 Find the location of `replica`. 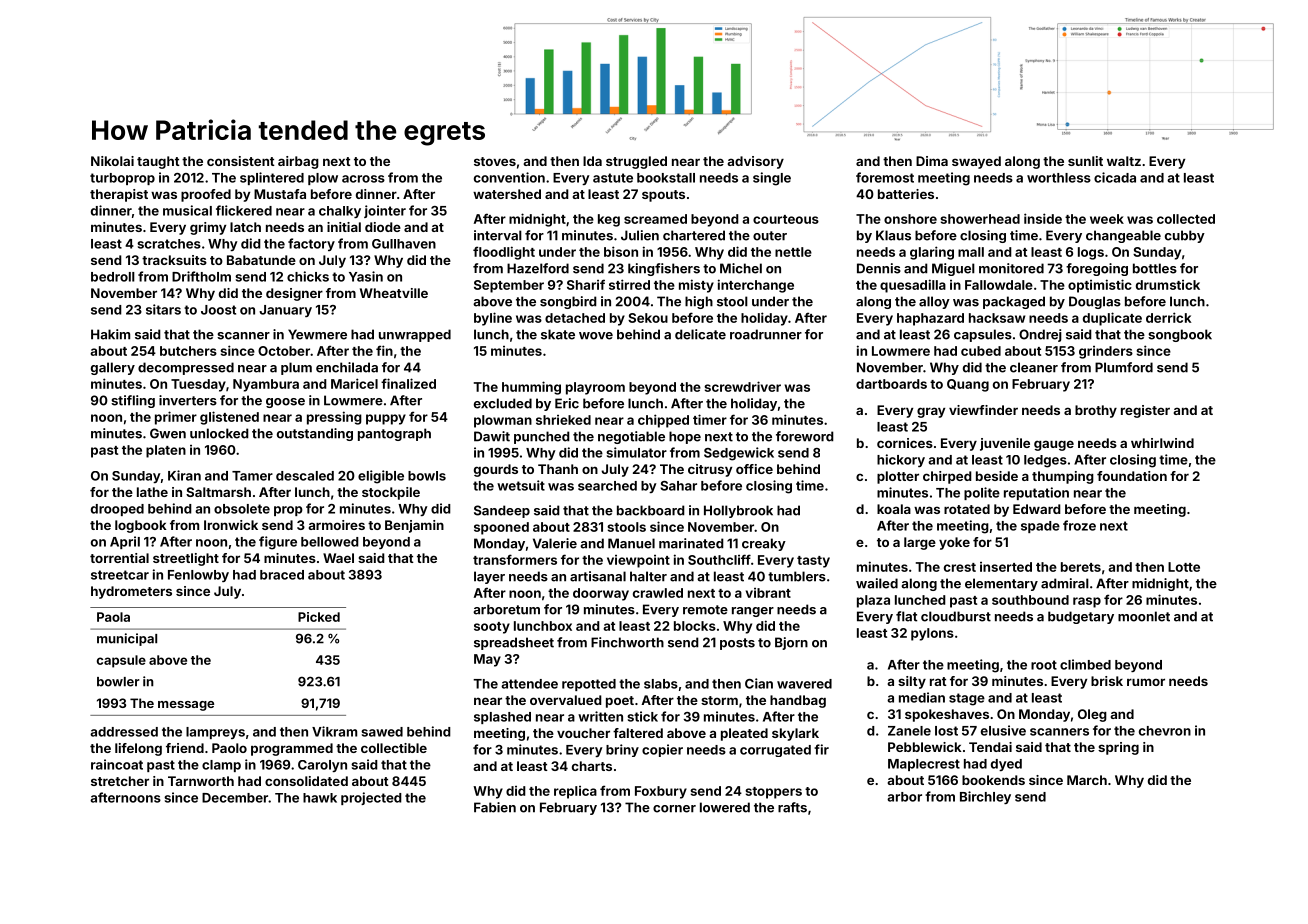

replica is located at coordinates (575, 792).
